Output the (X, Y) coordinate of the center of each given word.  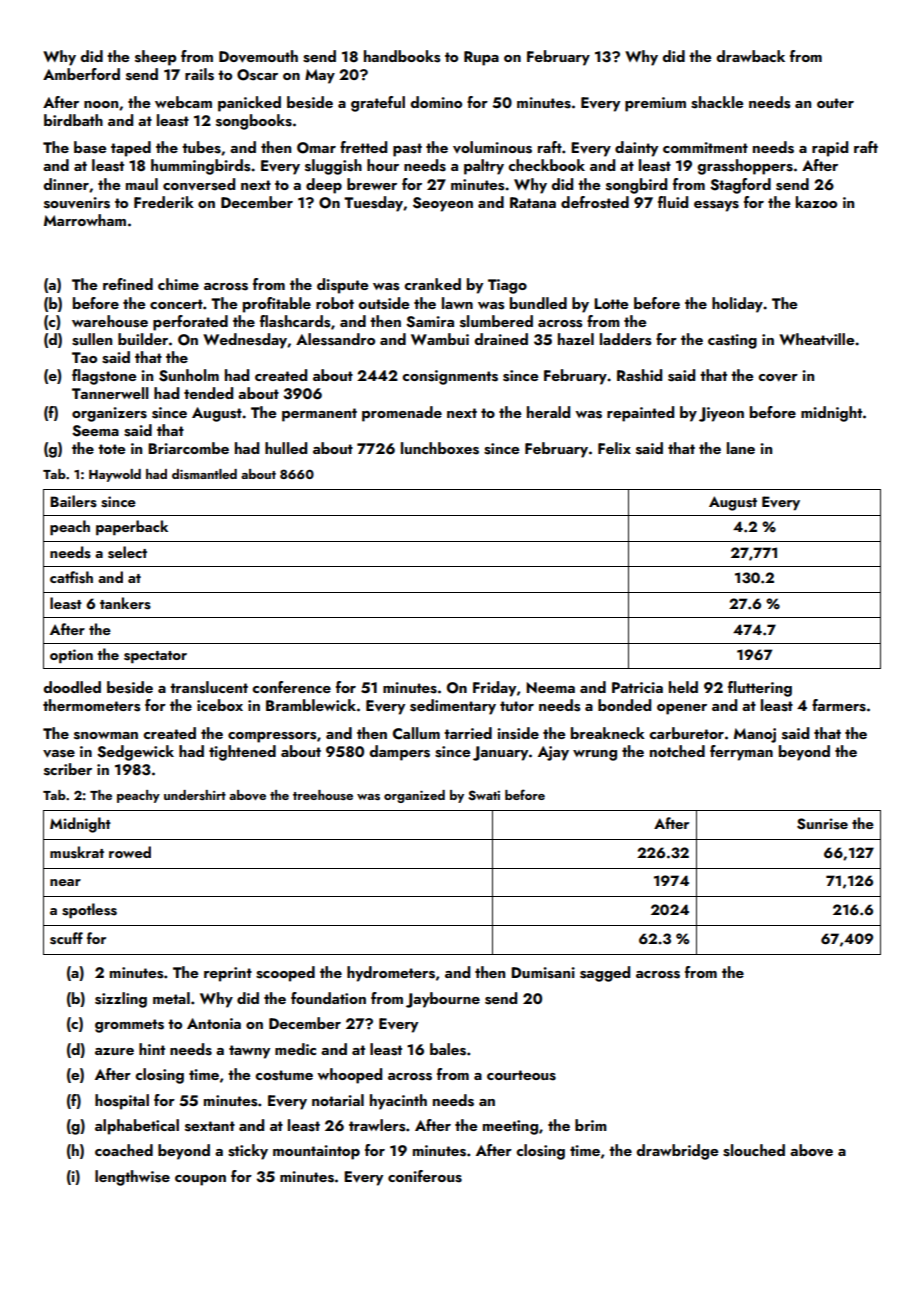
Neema (550, 687)
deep (324, 186)
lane (741, 448)
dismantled (204, 474)
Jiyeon (721, 414)
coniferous (425, 1176)
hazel (576, 339)
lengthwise (132, 1178)
